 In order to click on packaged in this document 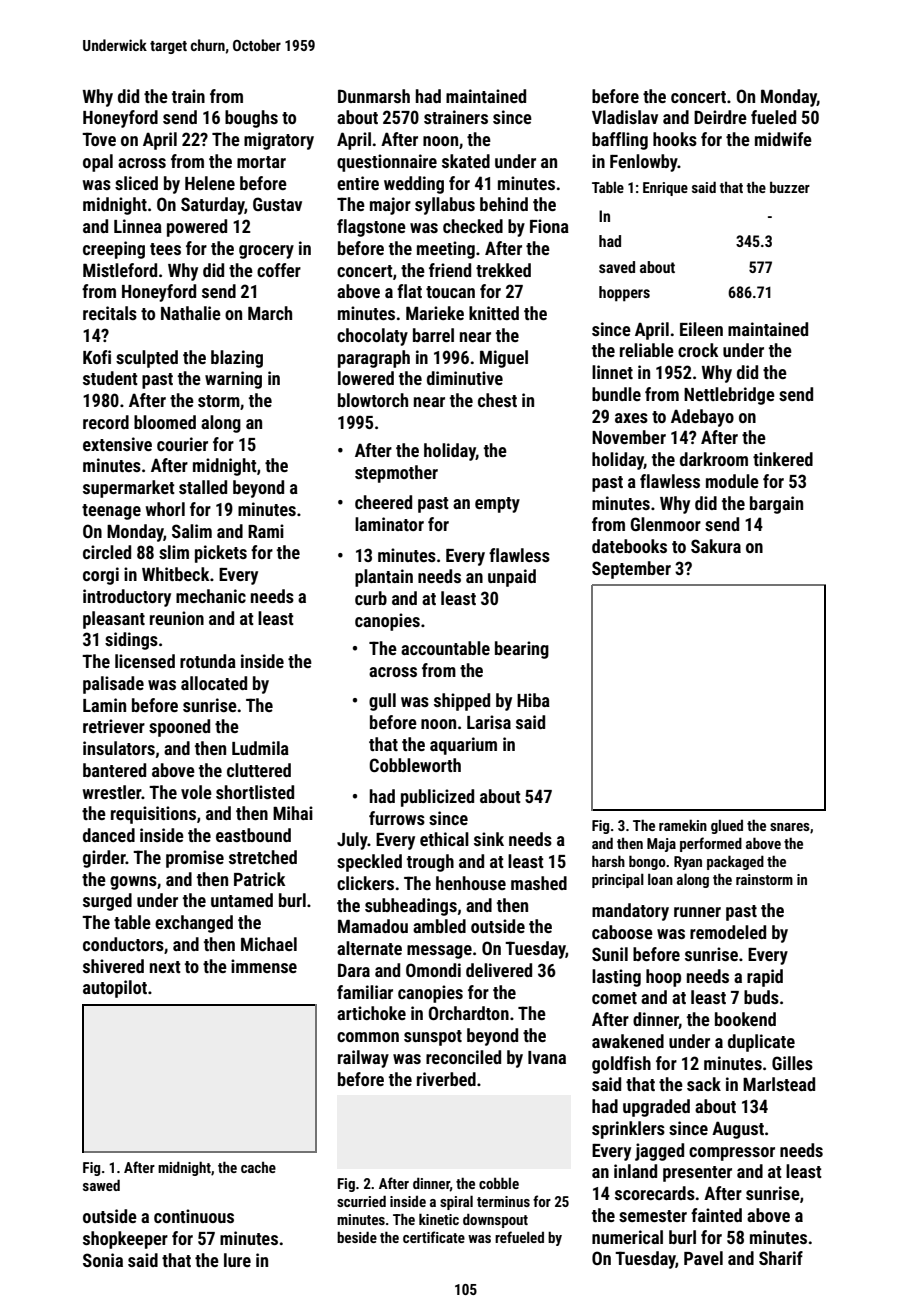, I will do `click(735, 862)`.
